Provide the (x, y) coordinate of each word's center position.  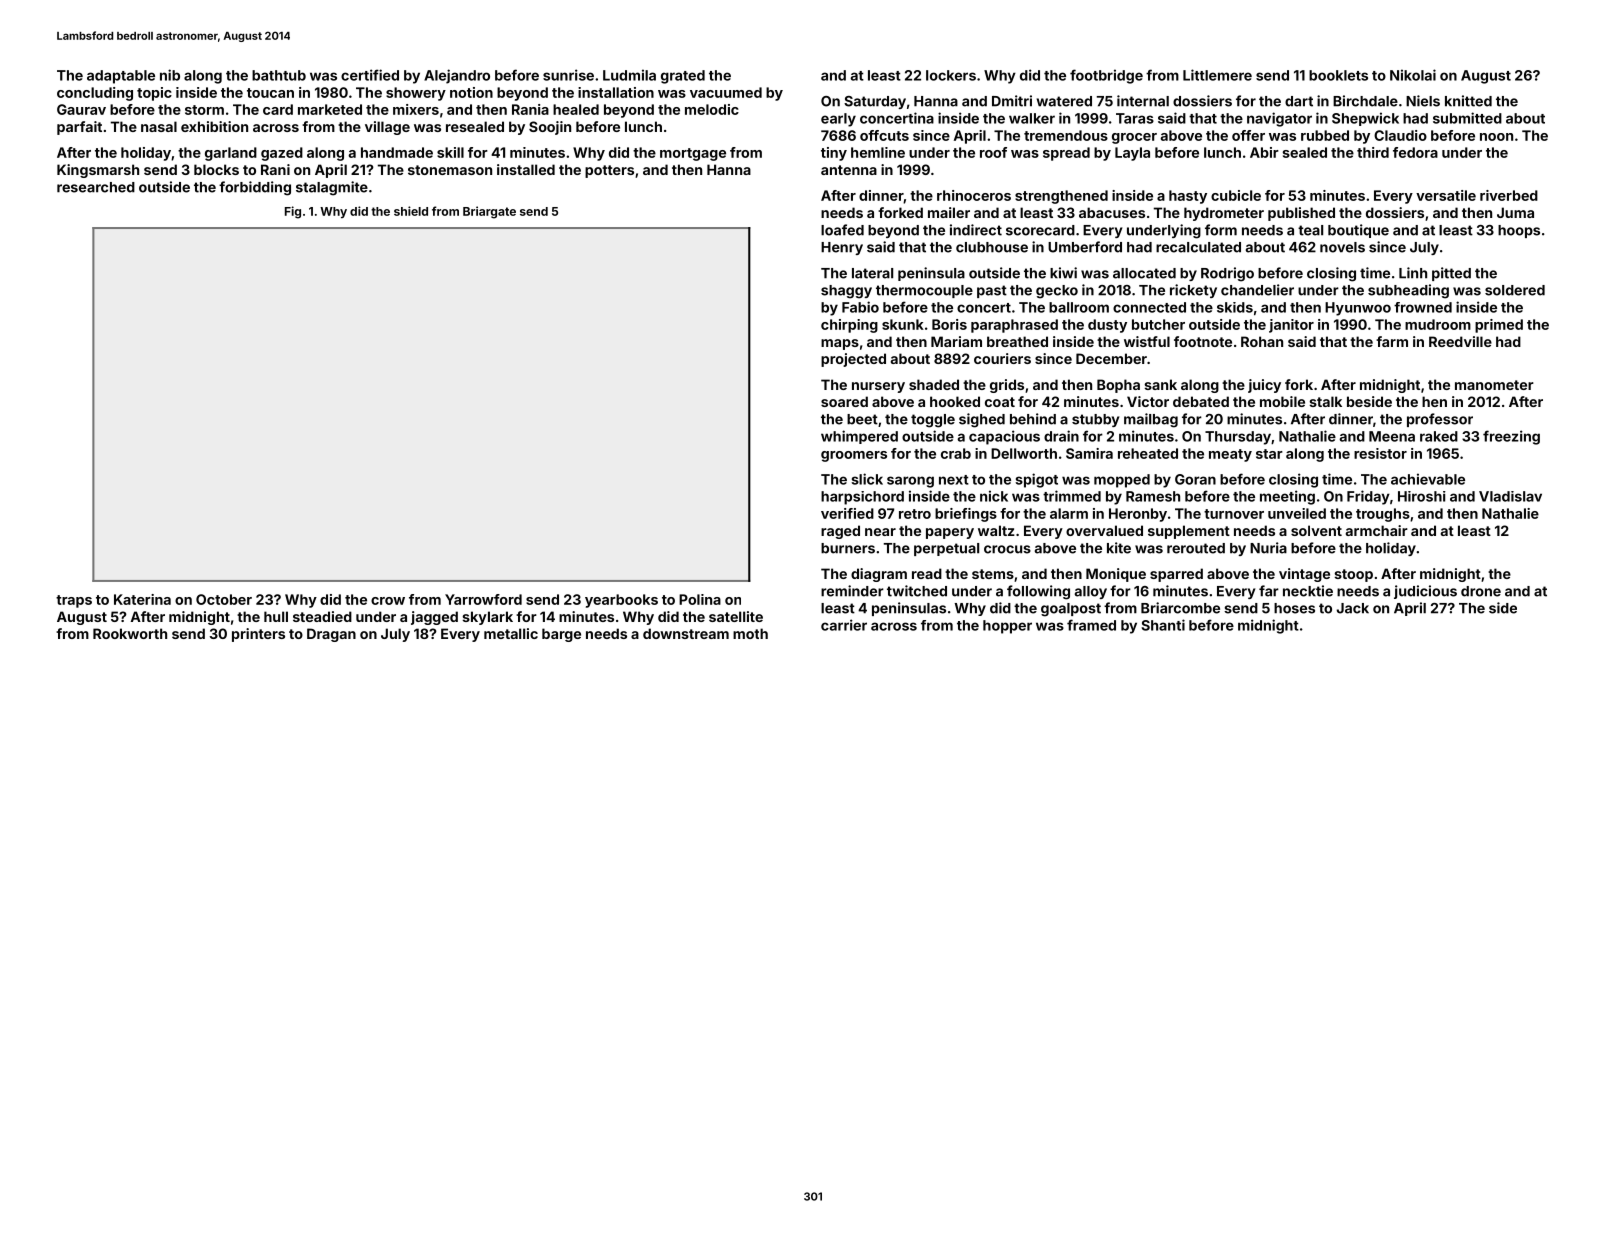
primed (1499, 326)
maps (840, 344)
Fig (293, 212)
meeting (1287, 497)
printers (258, 635)
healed (576, 109)
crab (956, 453)
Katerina (142, 599)
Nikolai (1413, 75)
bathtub (279, 75)
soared (844, 401)
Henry (842, 248)
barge (561, 635)
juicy (1264, 386)
